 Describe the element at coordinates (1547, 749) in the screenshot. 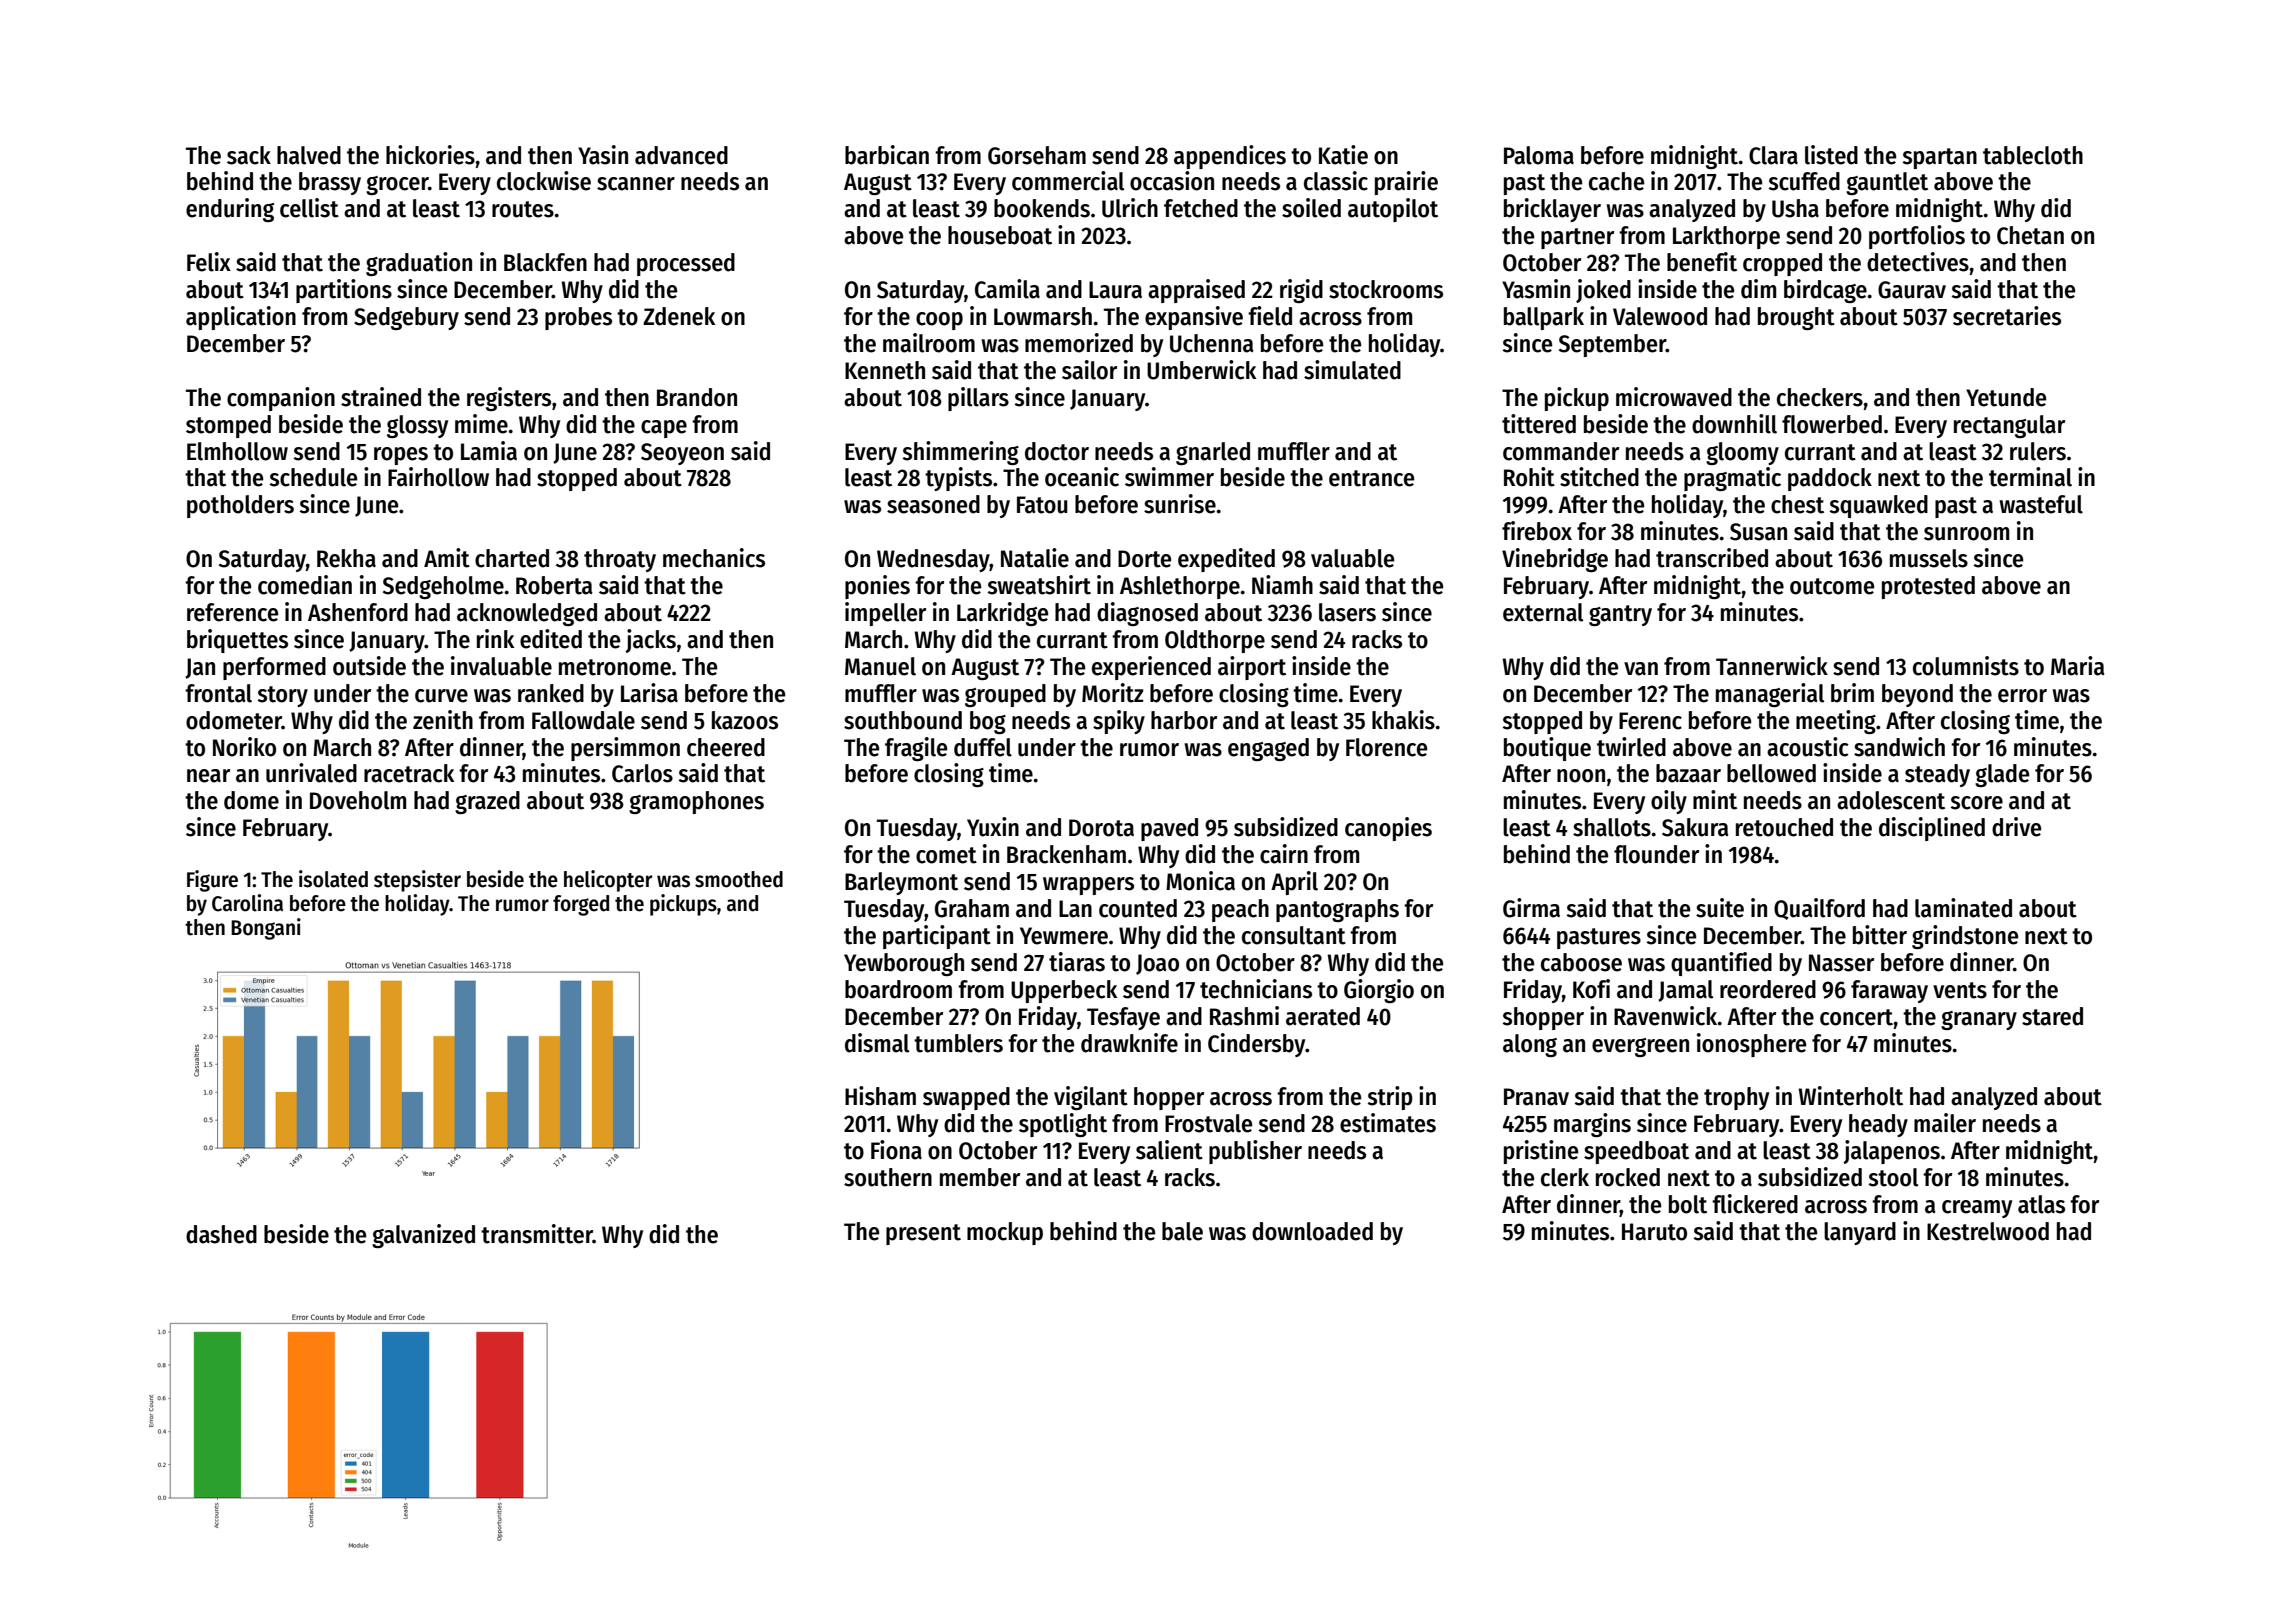

I see `boutique` at that location.
